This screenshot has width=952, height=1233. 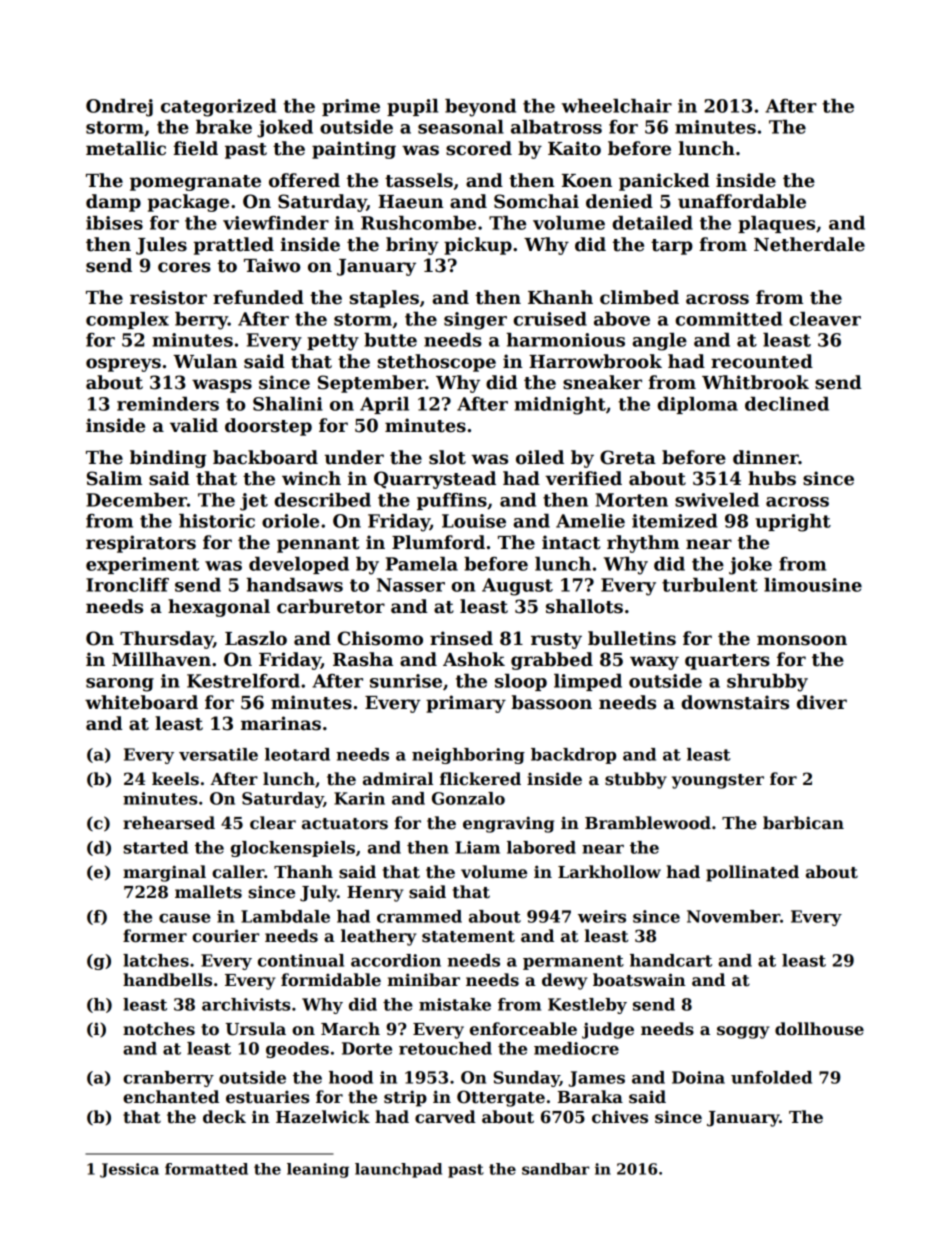 What do you see at coordinates (218, 108) in the screenshot?
I see `categorized` at bounding box center [218, 108].
